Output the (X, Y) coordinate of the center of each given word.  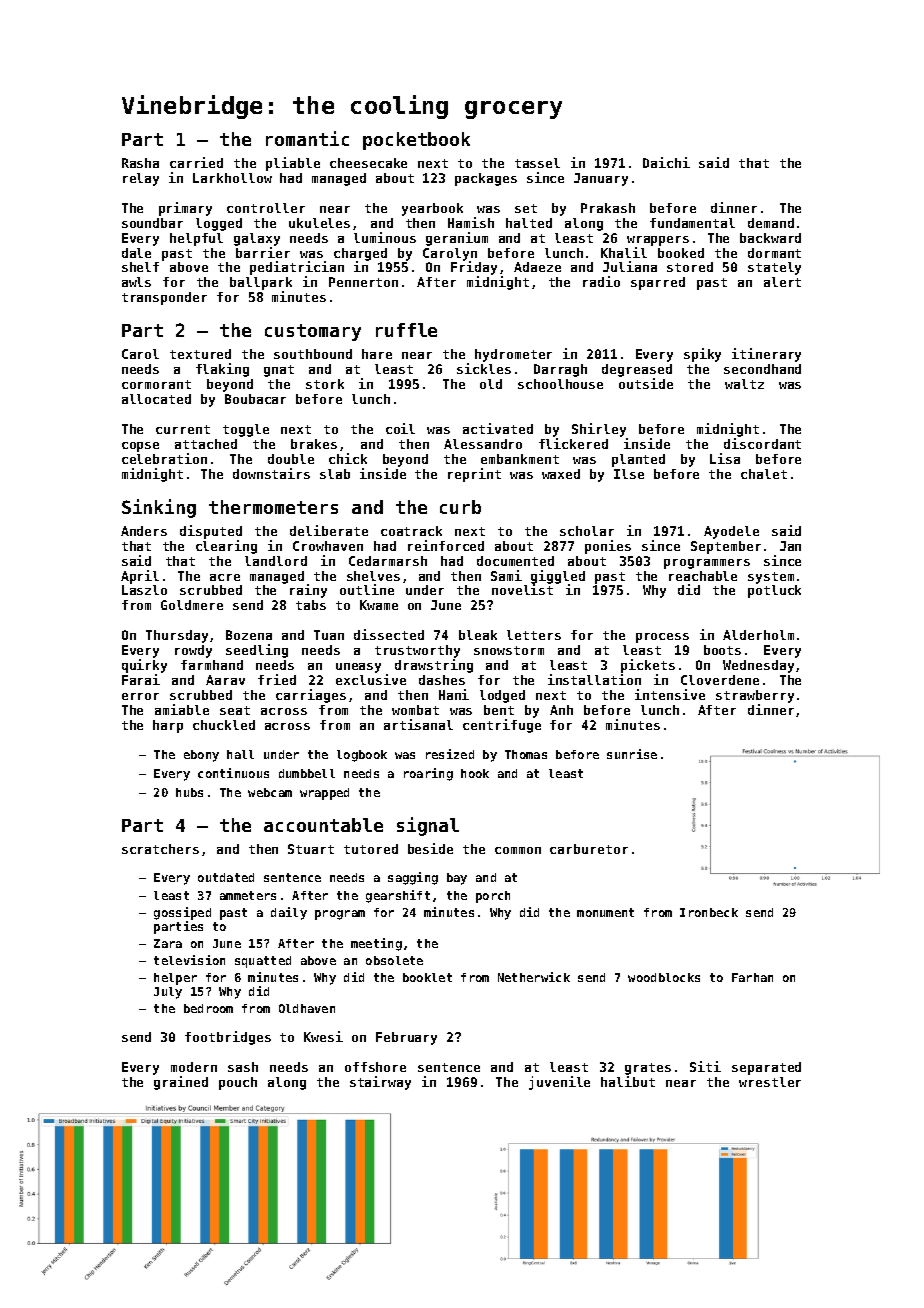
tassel (537, 163)
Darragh (560, 370)
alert (782, 282)
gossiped (182, 913)
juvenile (559, 1083)
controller (266, 208)
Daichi (666, 162)
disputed (211, 532)
